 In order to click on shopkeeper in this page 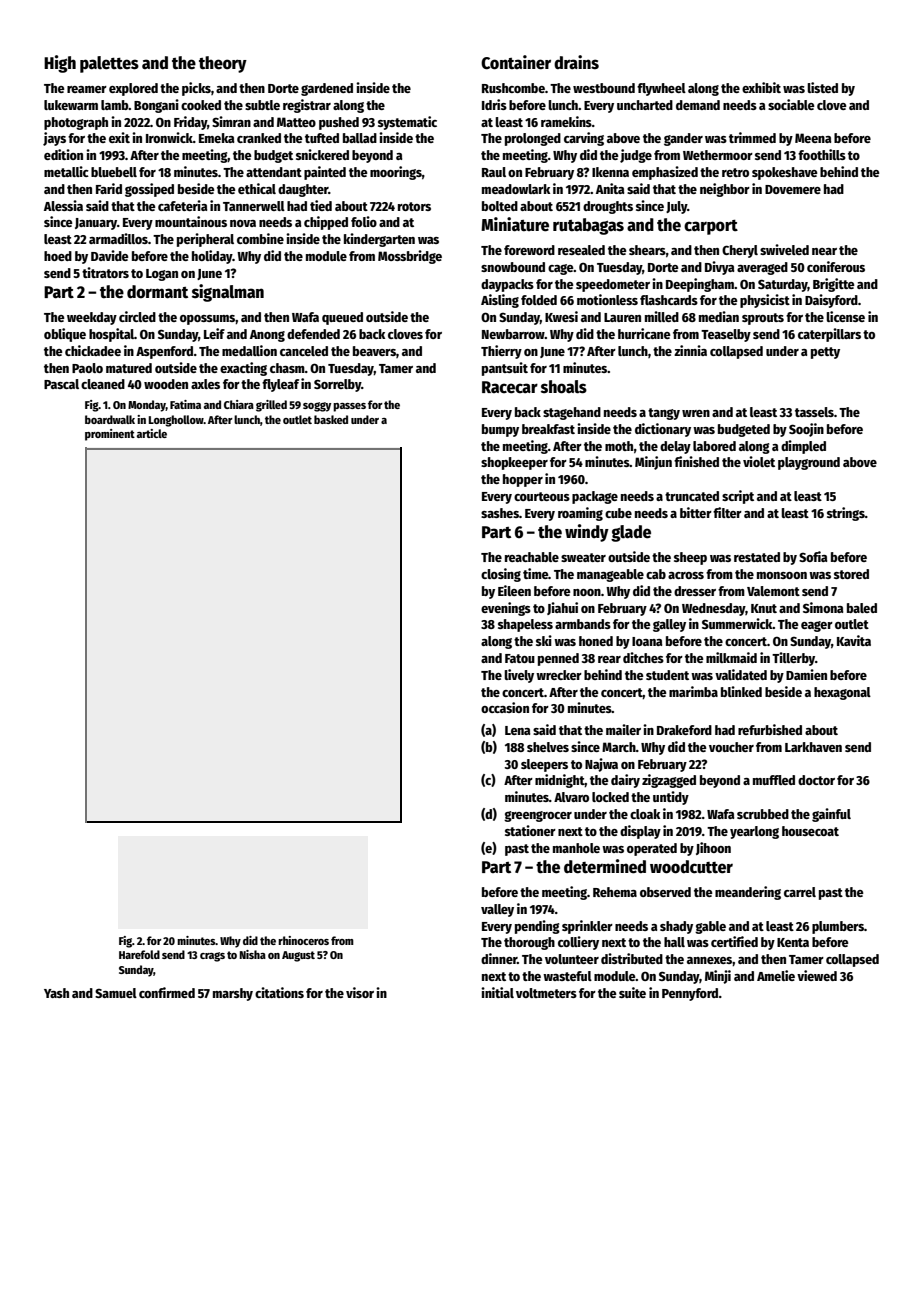, I will do `click(514, 463)`.
